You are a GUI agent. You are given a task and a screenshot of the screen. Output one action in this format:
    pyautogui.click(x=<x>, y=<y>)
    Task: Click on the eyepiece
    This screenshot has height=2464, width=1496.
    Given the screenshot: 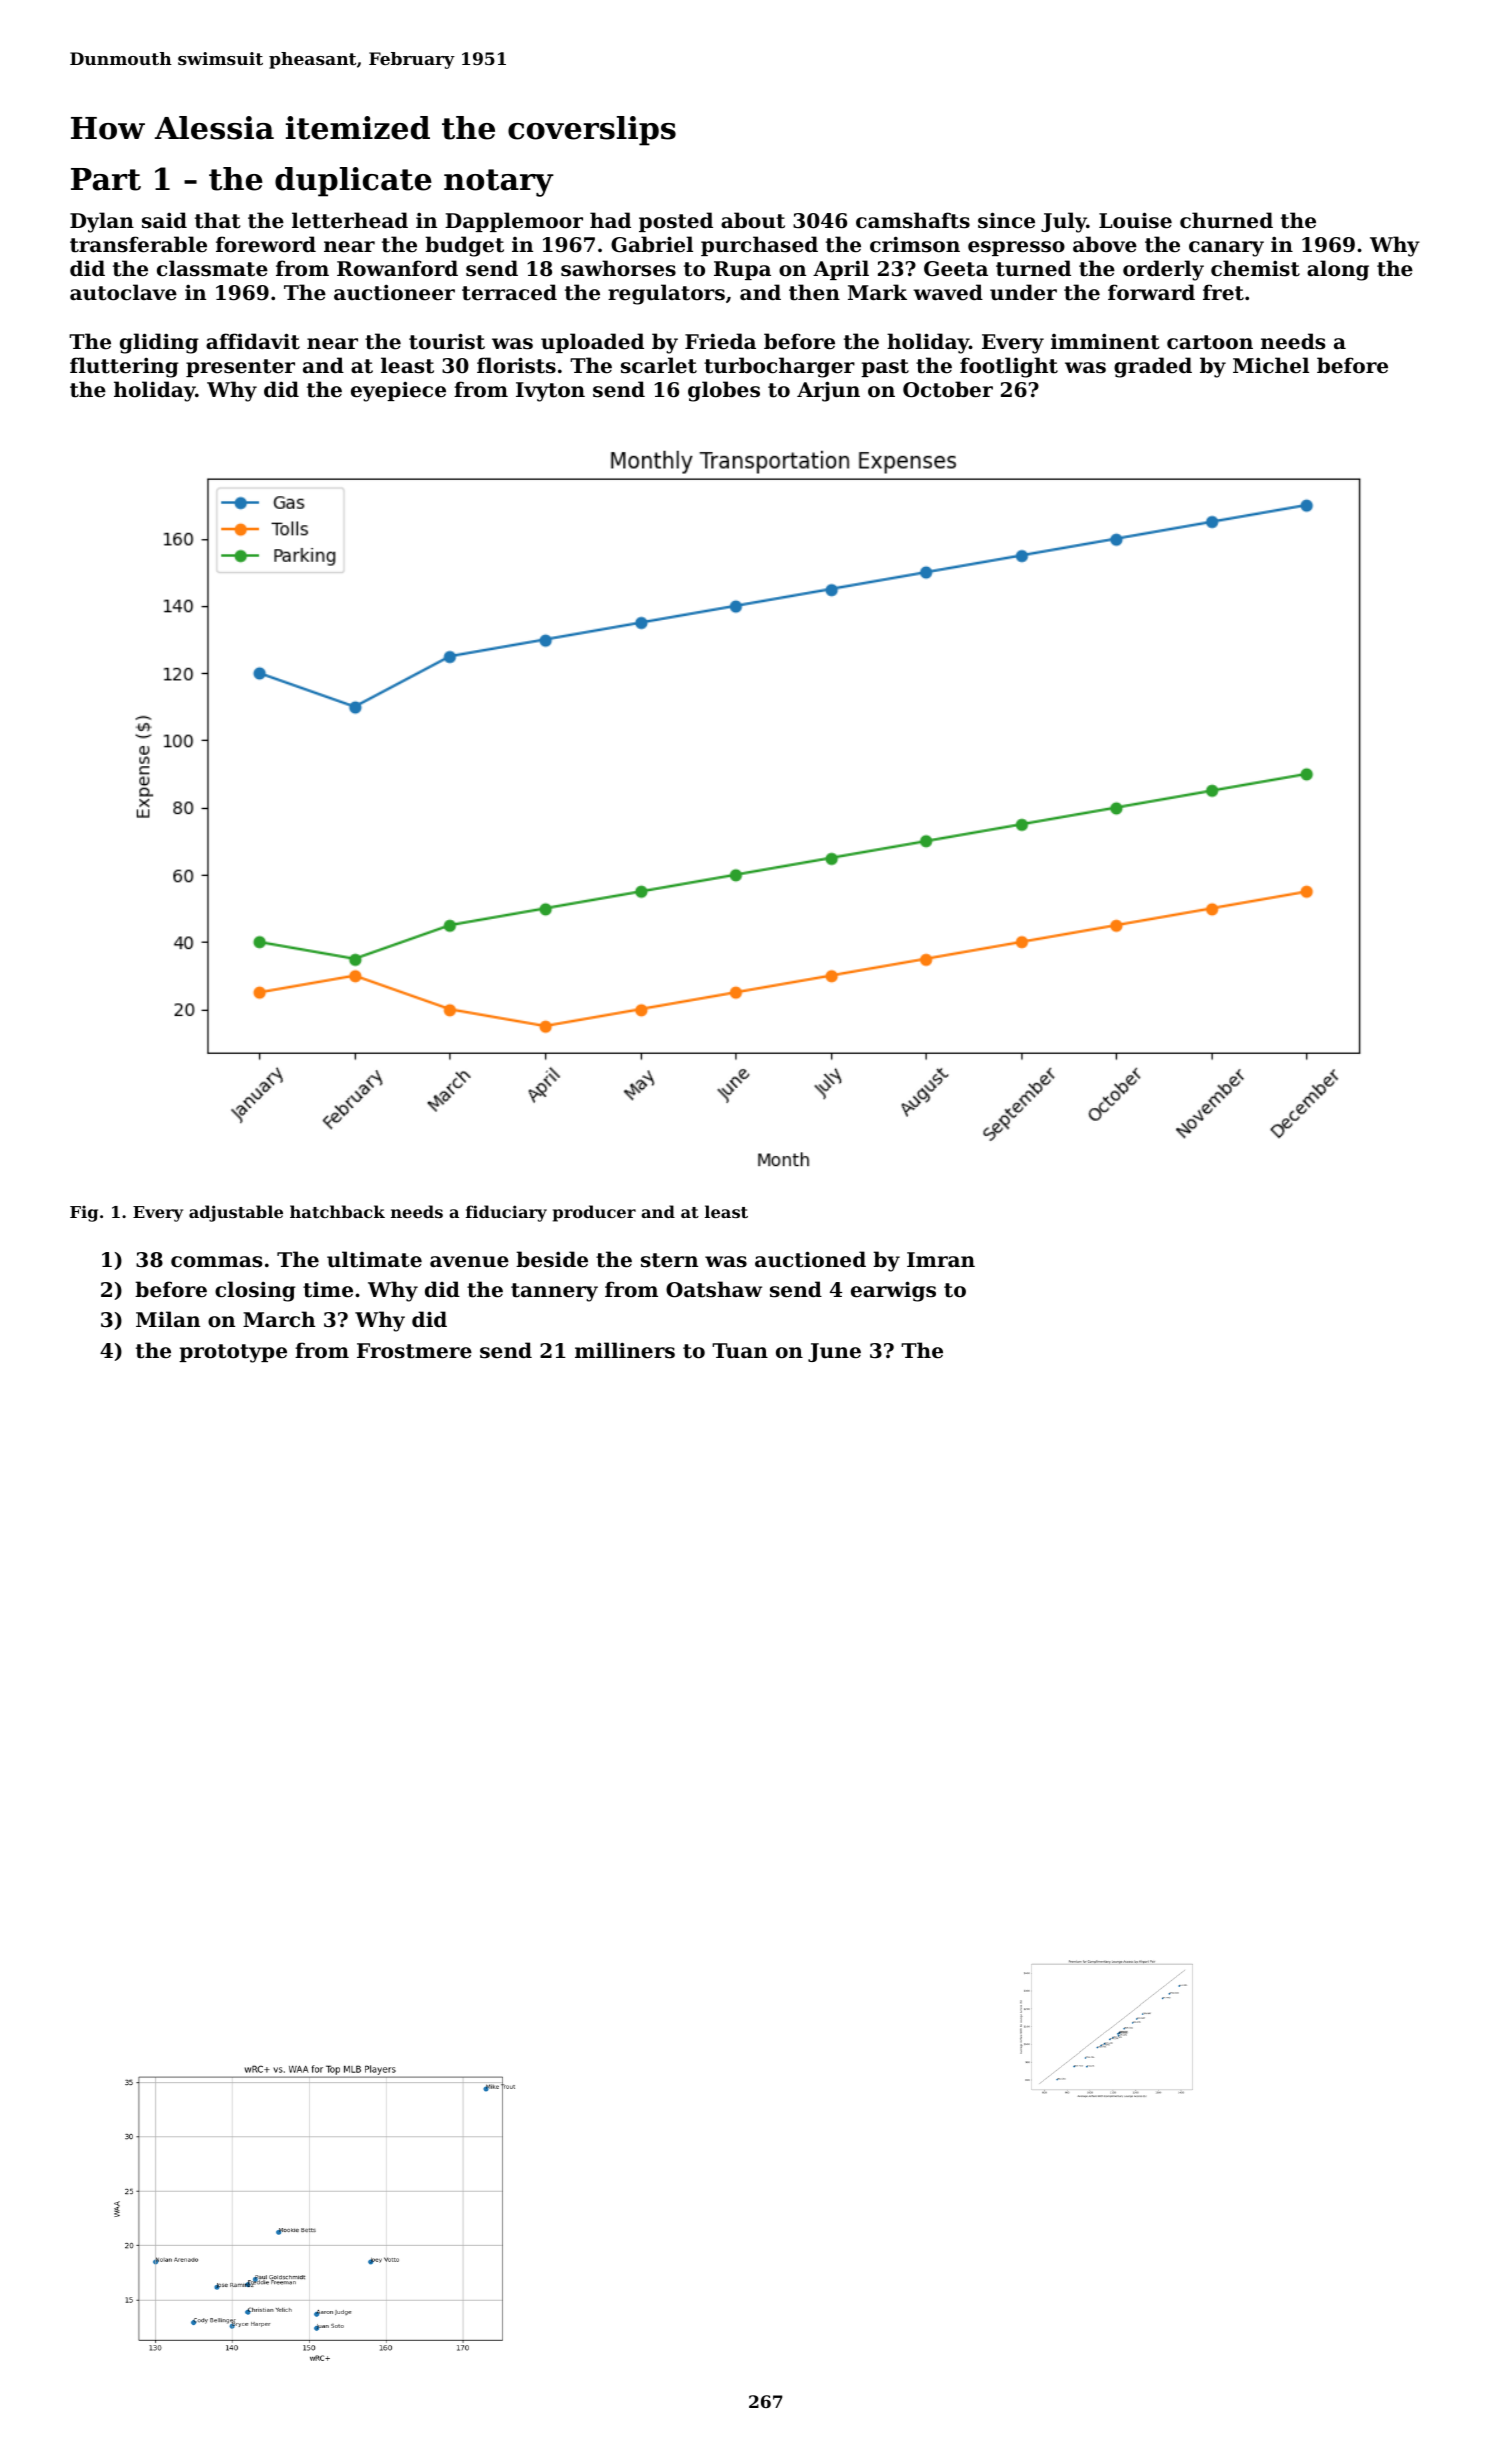 What is the action you would take?
    pyautogui.click(x=398, y=391)
